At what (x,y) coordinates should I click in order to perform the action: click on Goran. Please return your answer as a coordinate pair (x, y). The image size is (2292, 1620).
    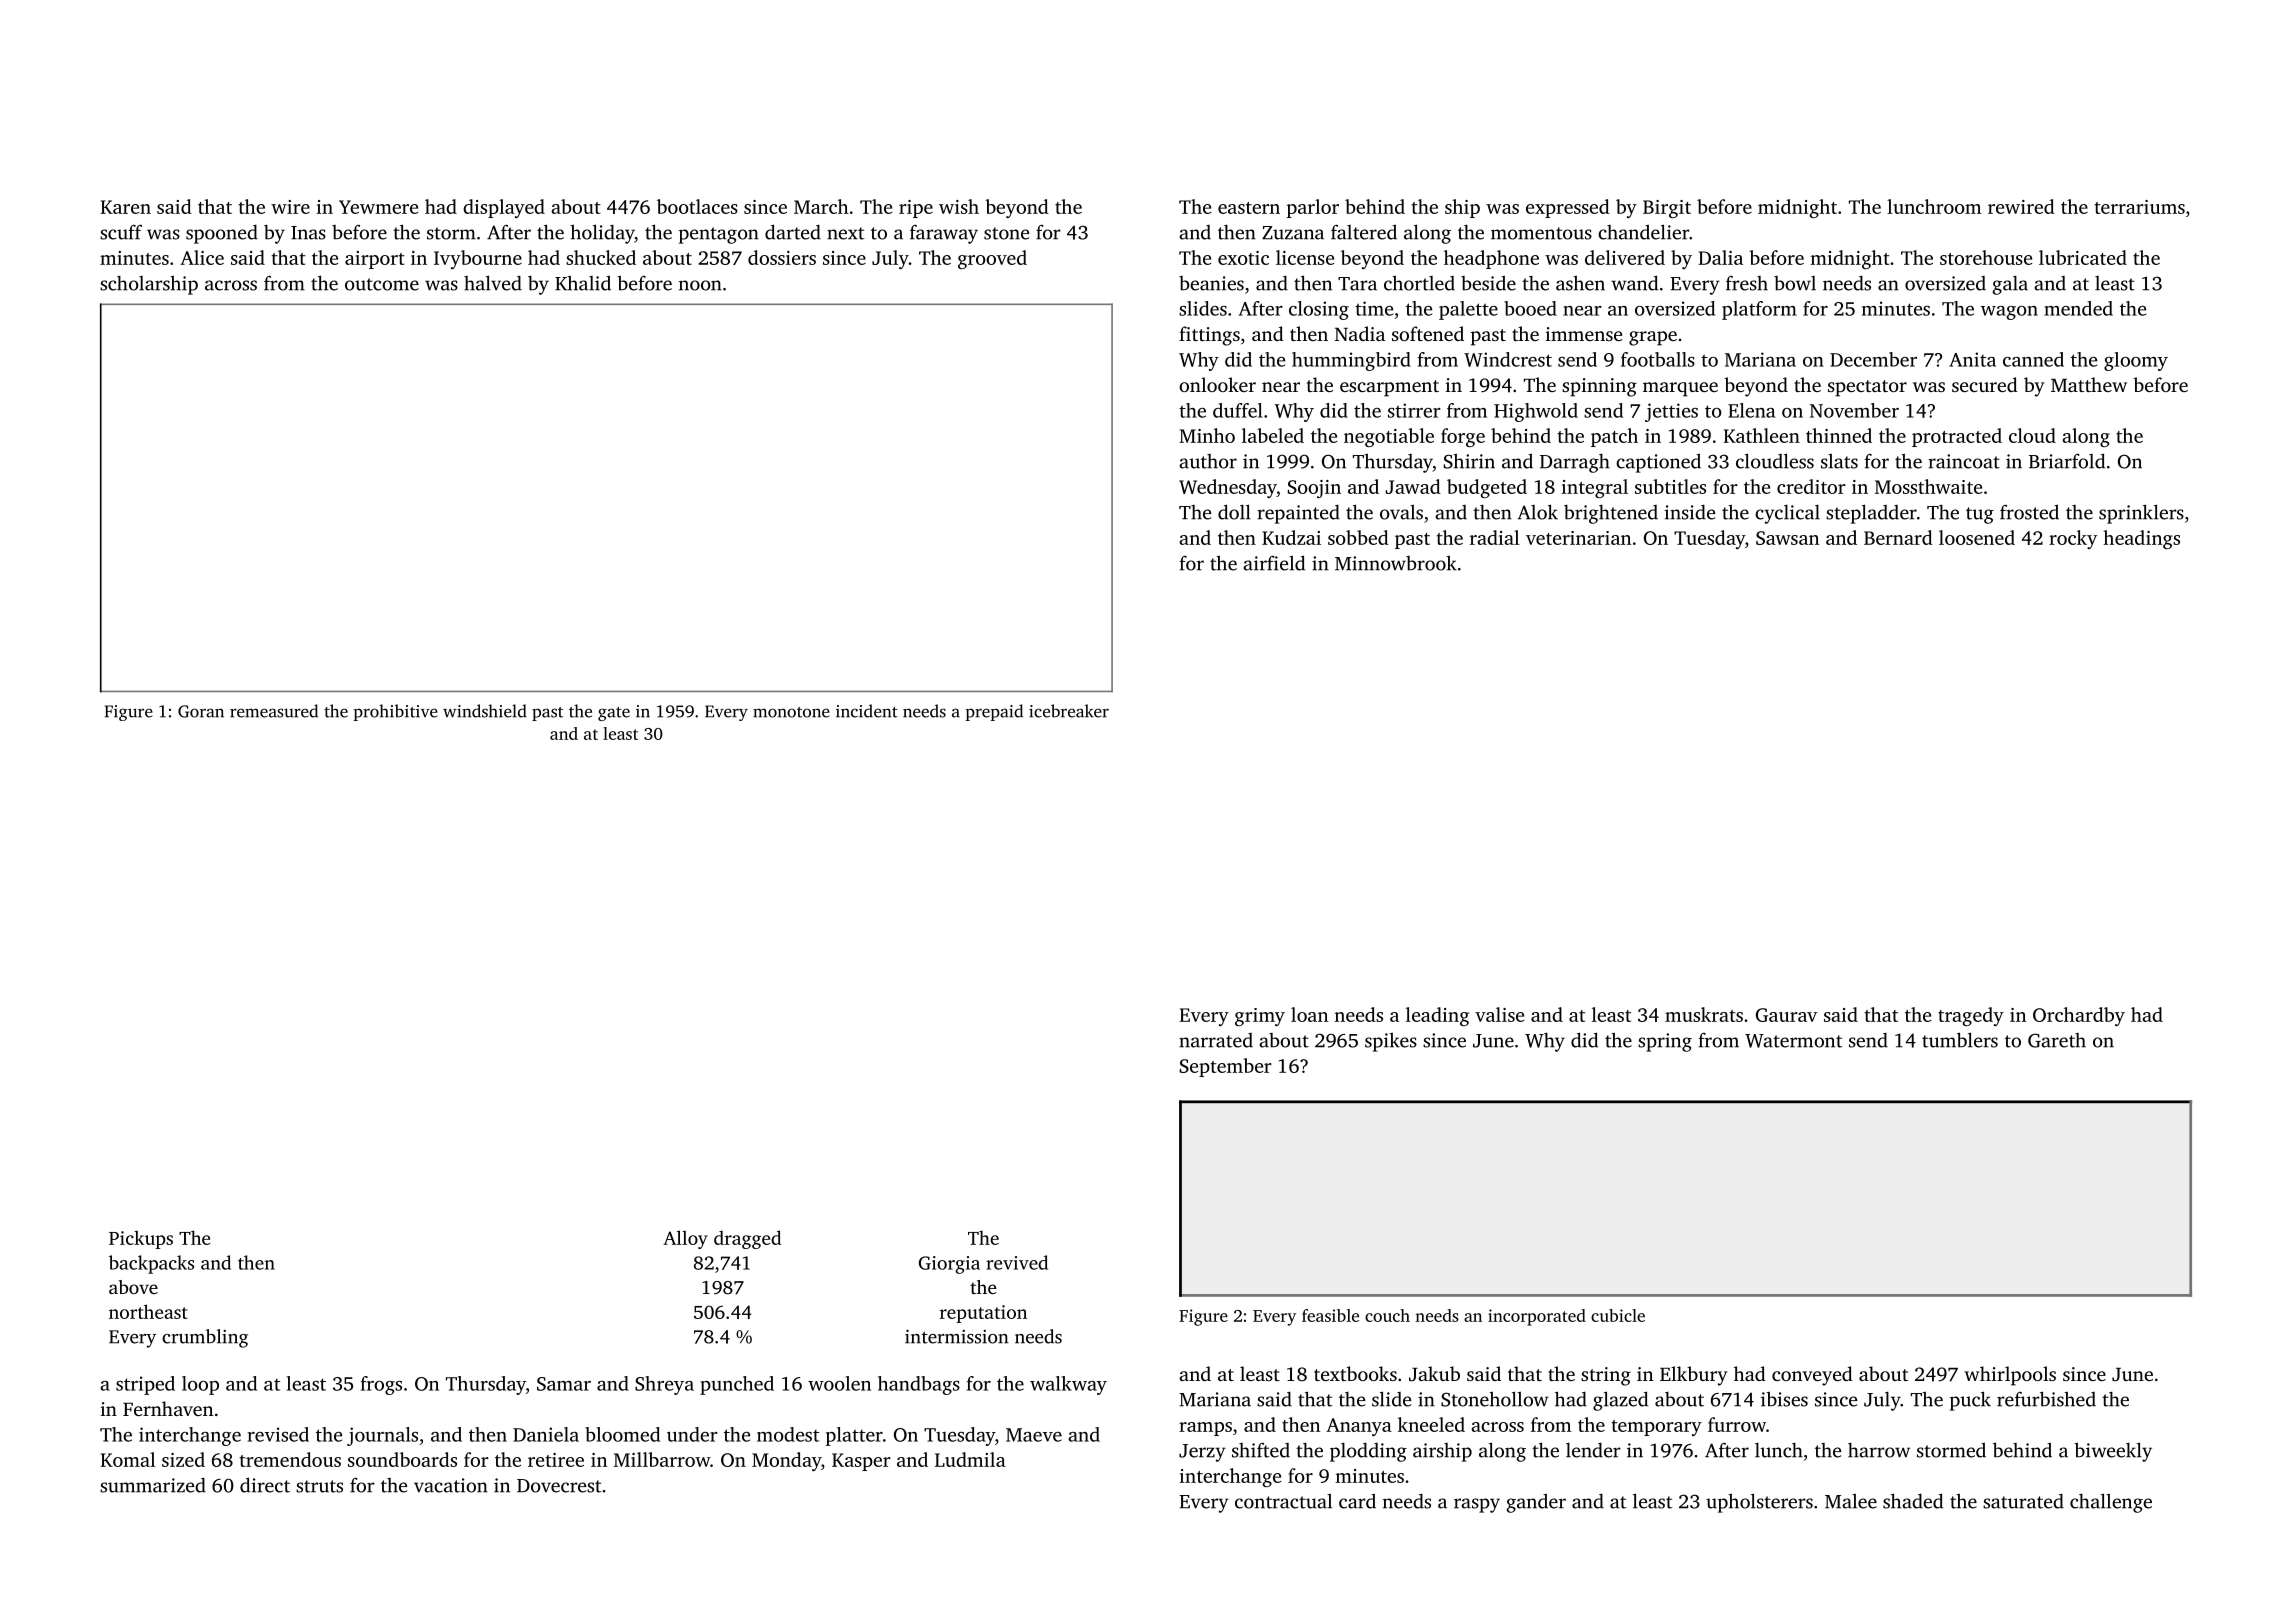
    Looking at the image, I should click on (201, 711).
